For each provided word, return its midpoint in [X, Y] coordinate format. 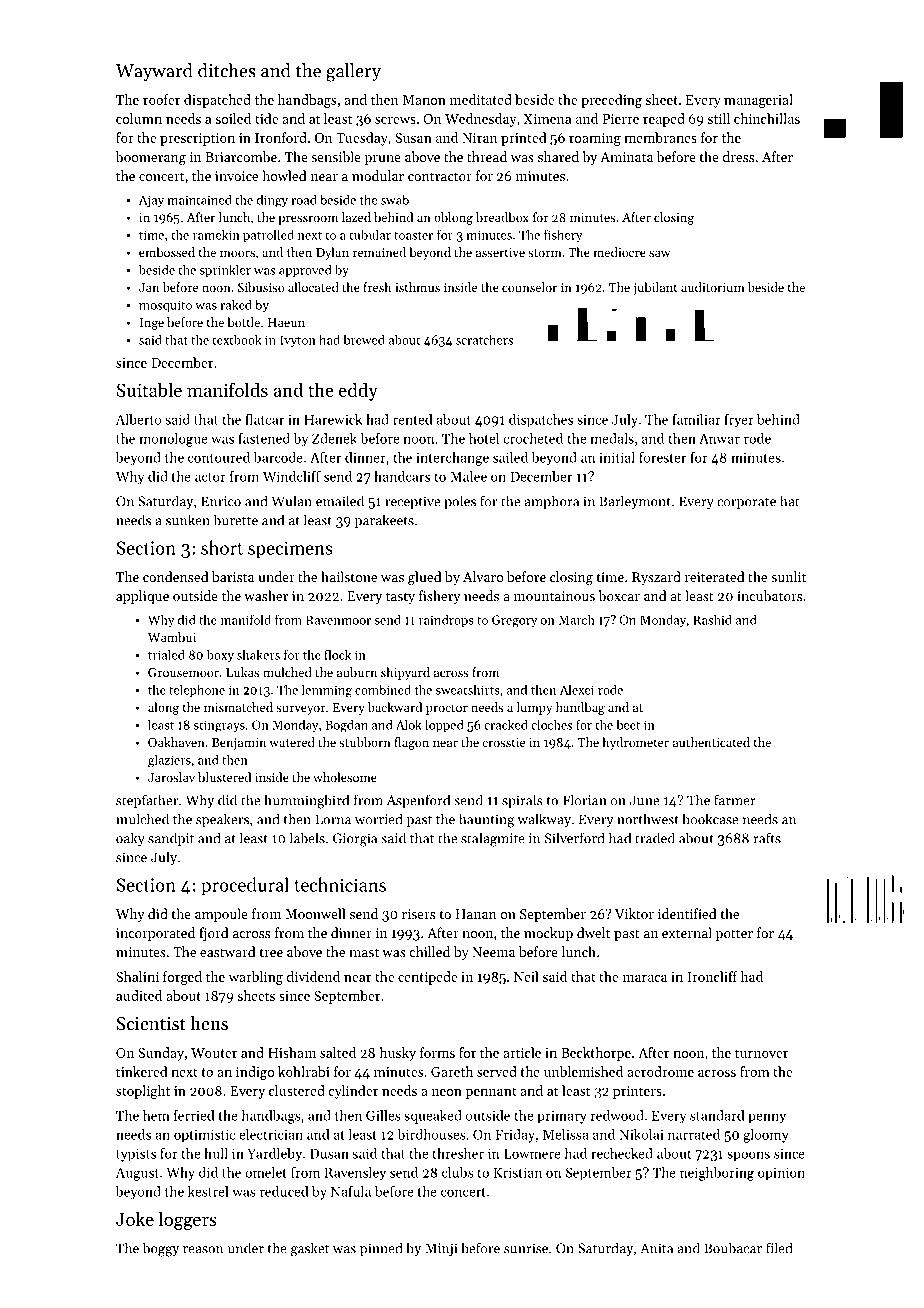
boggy [161, 1249]
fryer [739, 421]
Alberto [138, 419]
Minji [441, 1250]
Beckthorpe [596, 1054]
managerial [758, 101]
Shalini [137, 976]
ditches [227, 70]
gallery [353, 72]
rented [412, 419]
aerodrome [660, 1071]
